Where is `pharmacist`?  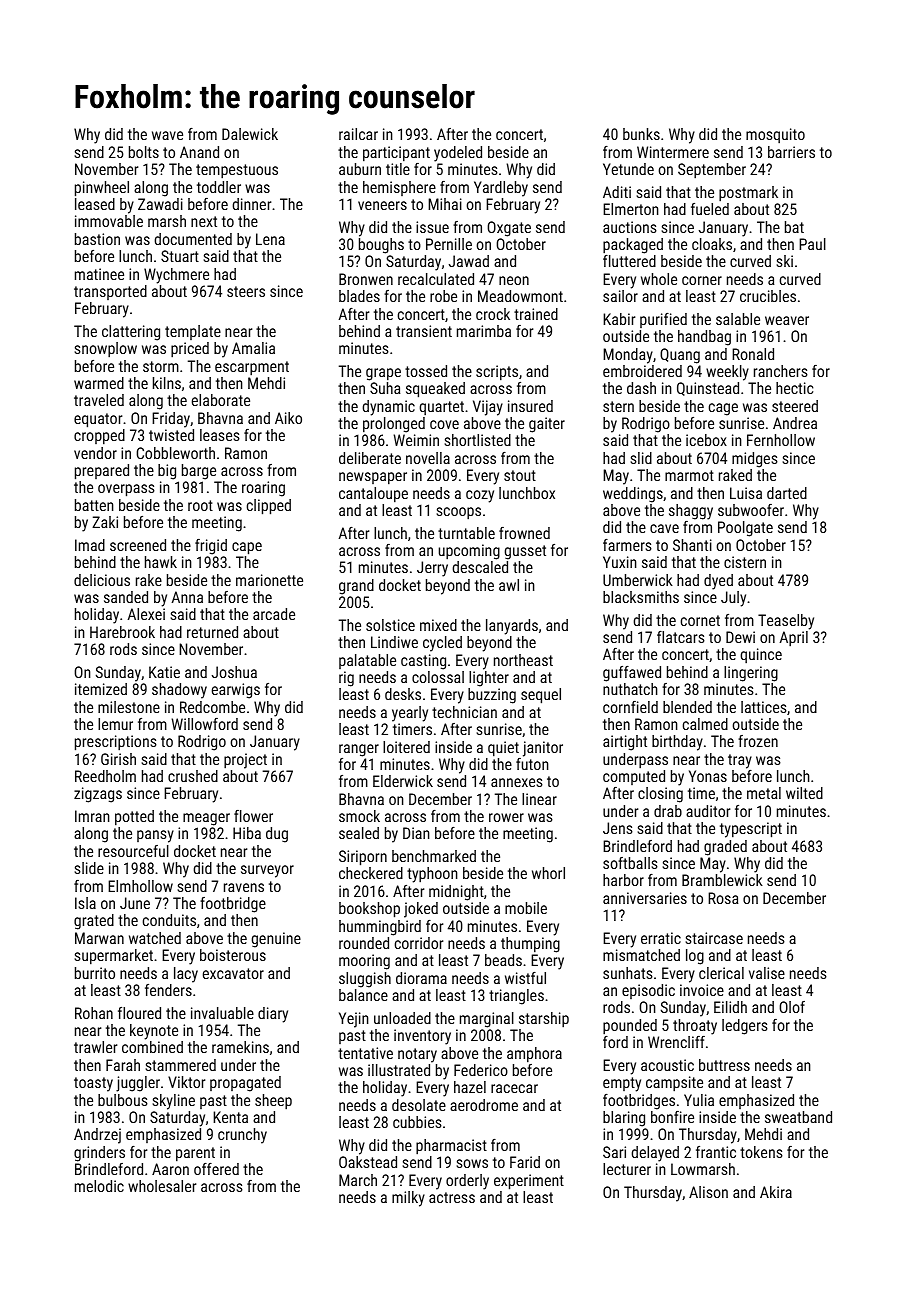
pharmacist is located at coordinates (451, 1147).
